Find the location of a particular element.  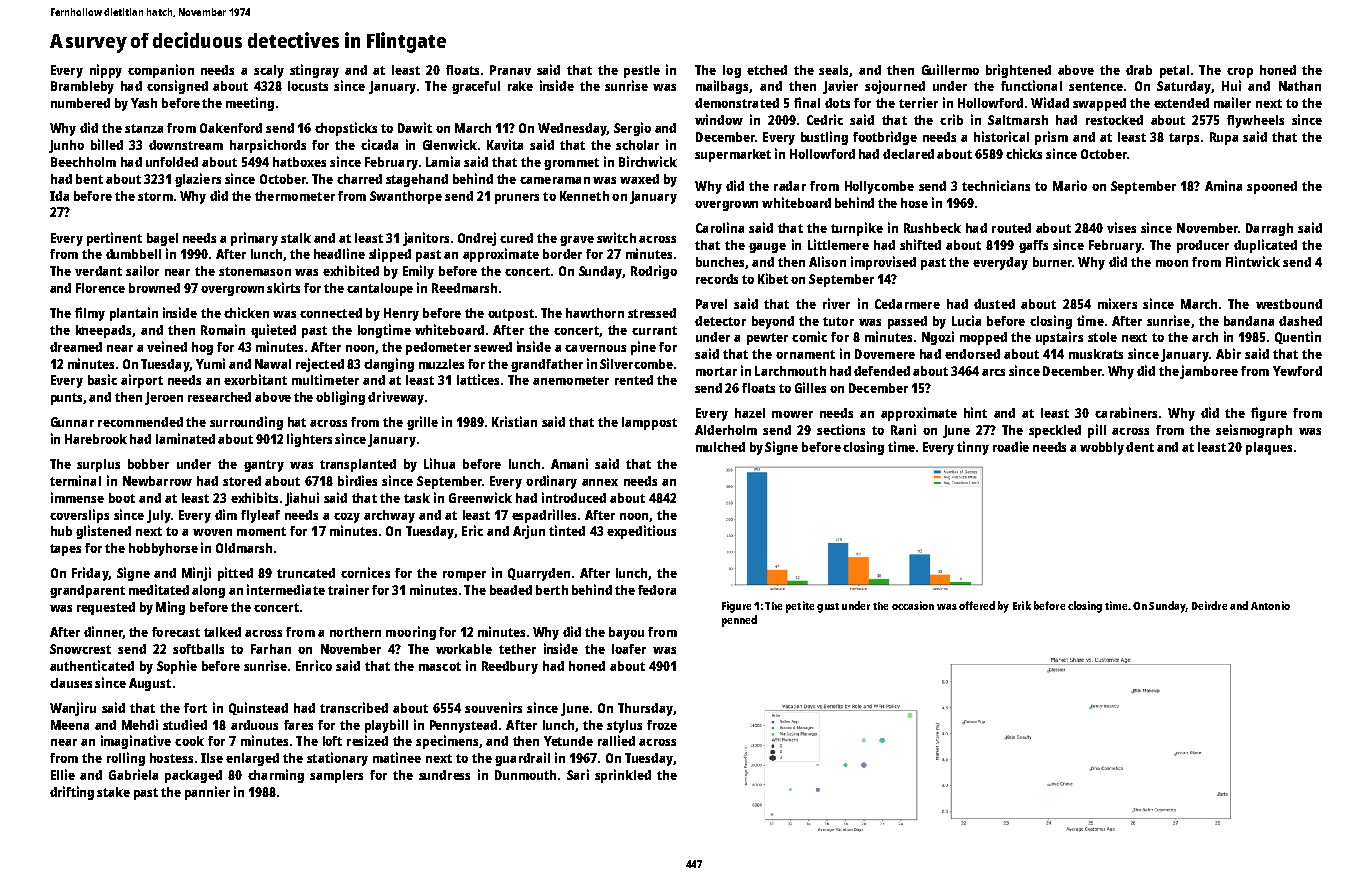

Deirdre is located at coordinates (1209, 605).
